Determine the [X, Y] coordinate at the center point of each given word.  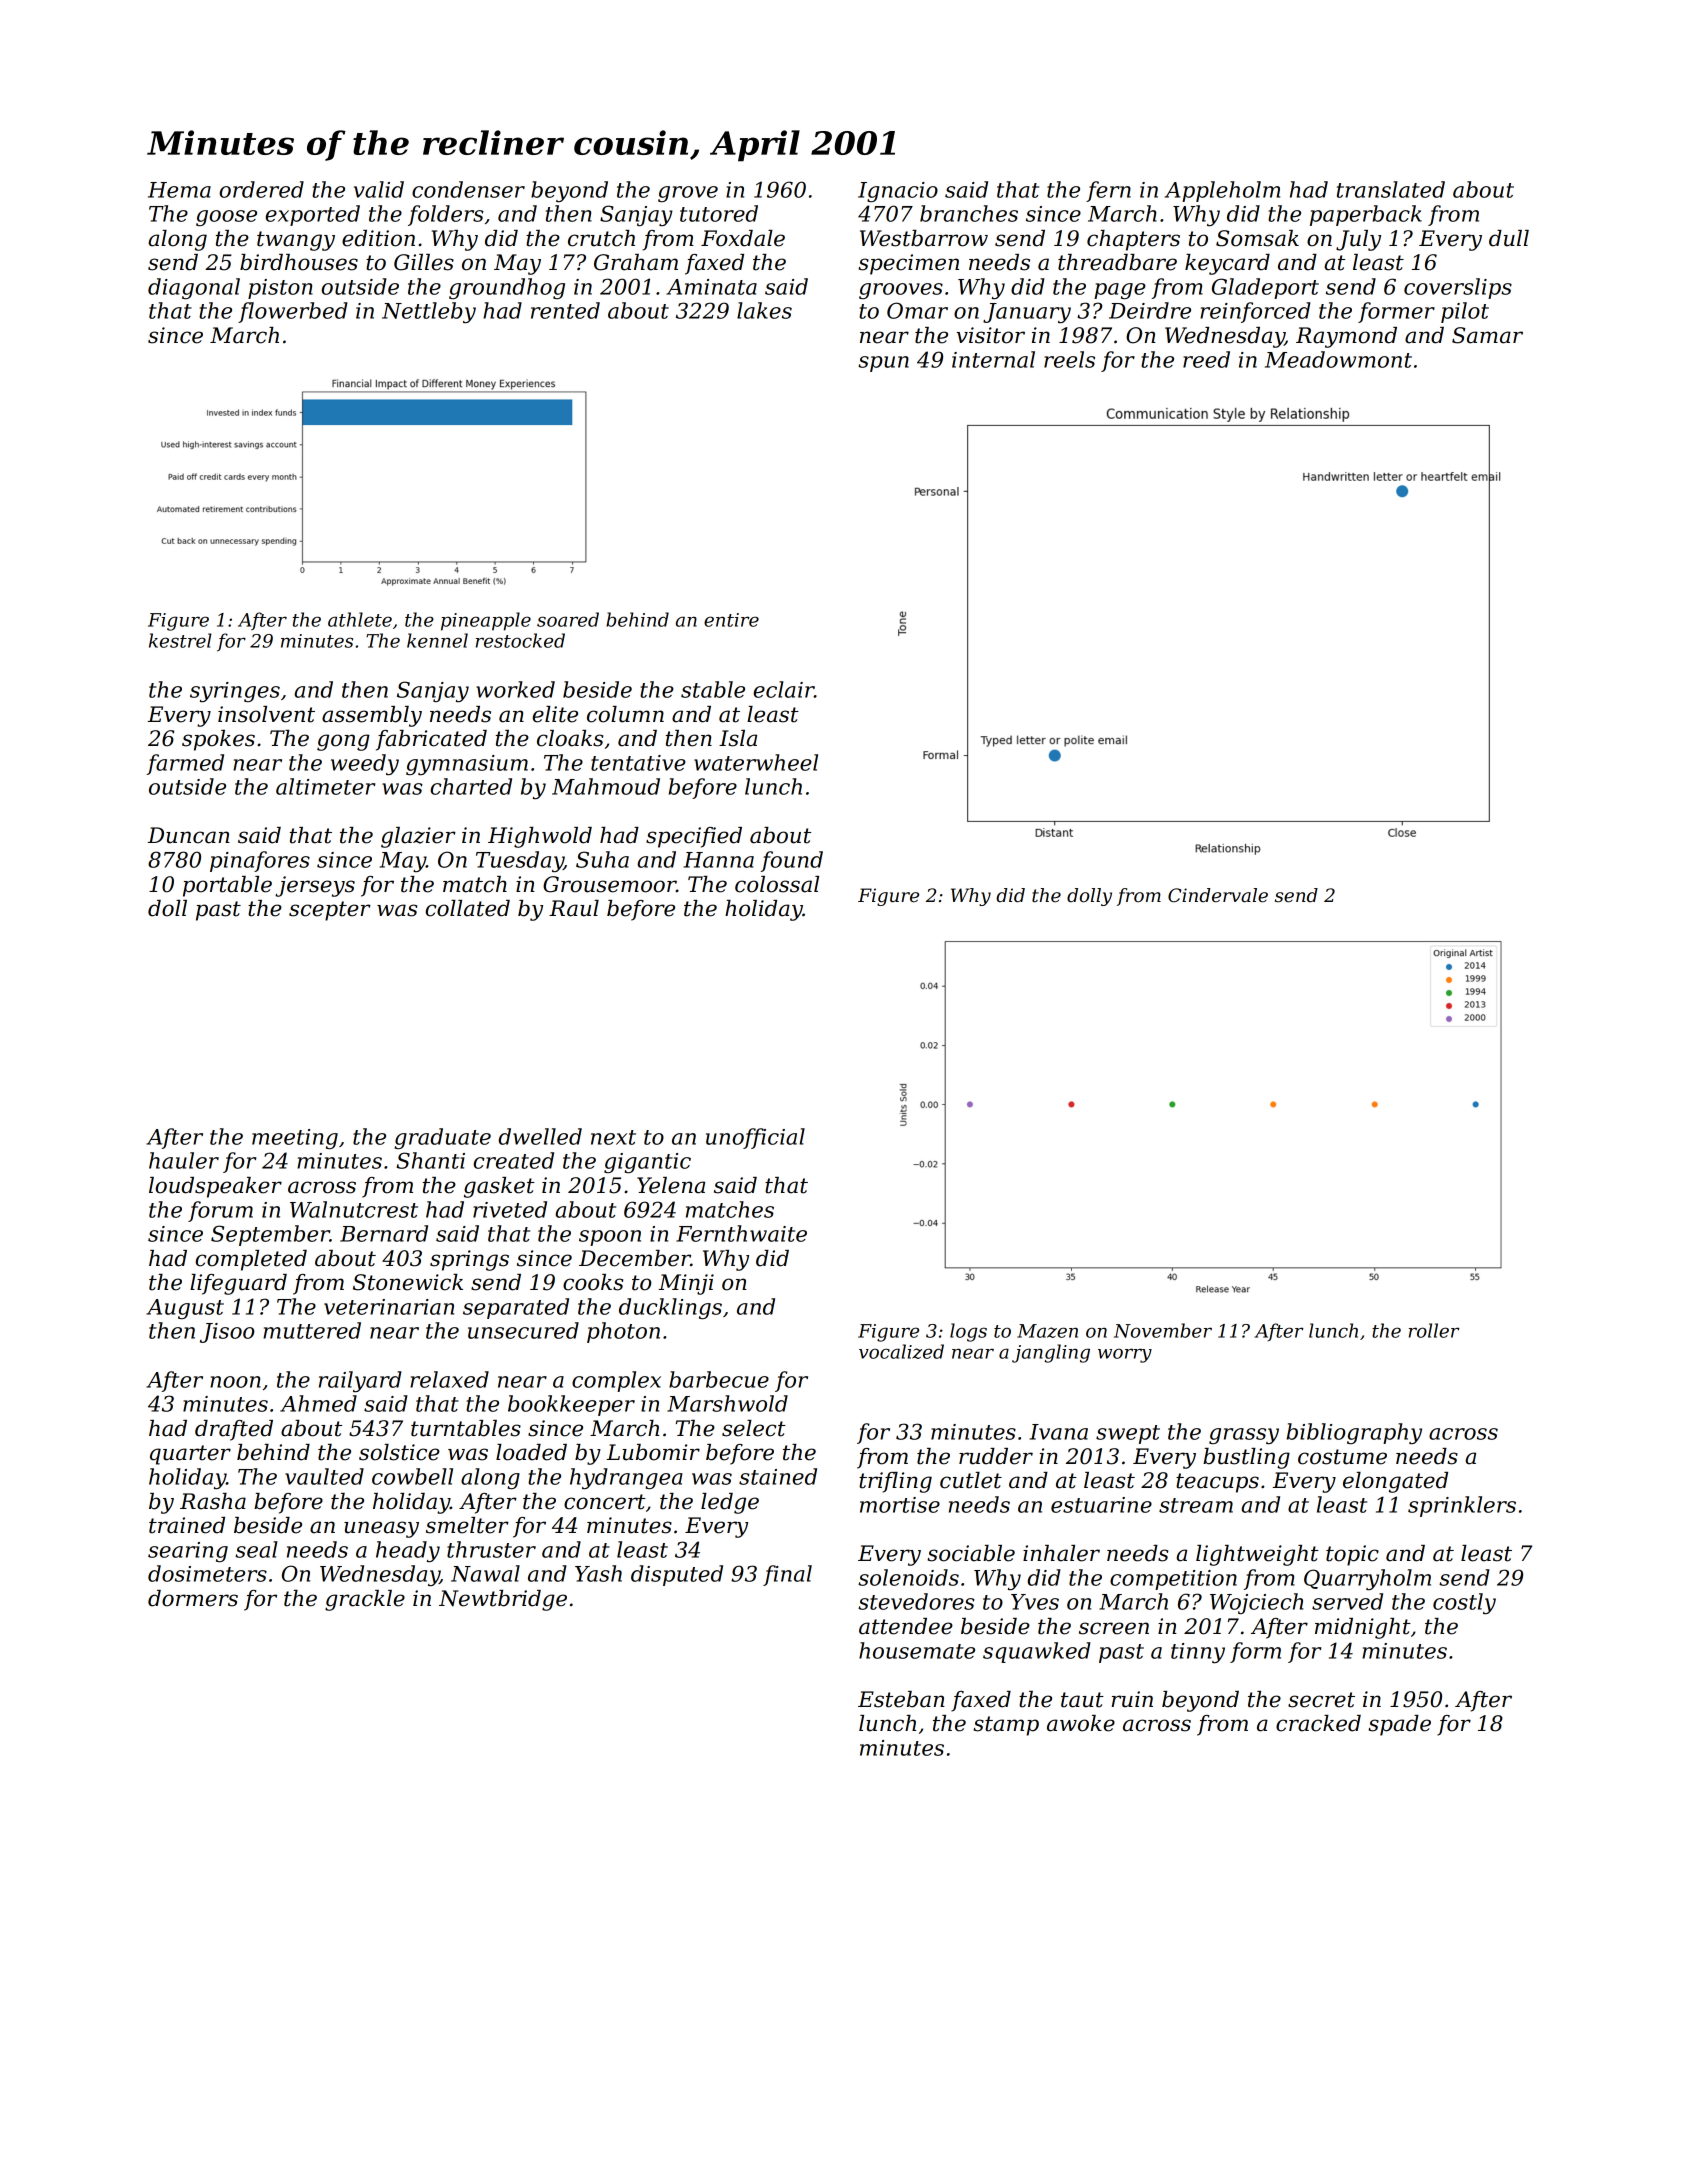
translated [1391, 189]
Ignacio [898, 192]
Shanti [430, 1160]
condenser [468, 189]
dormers [193, 1598]
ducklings [670, 1308]
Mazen [1047, 1331]
